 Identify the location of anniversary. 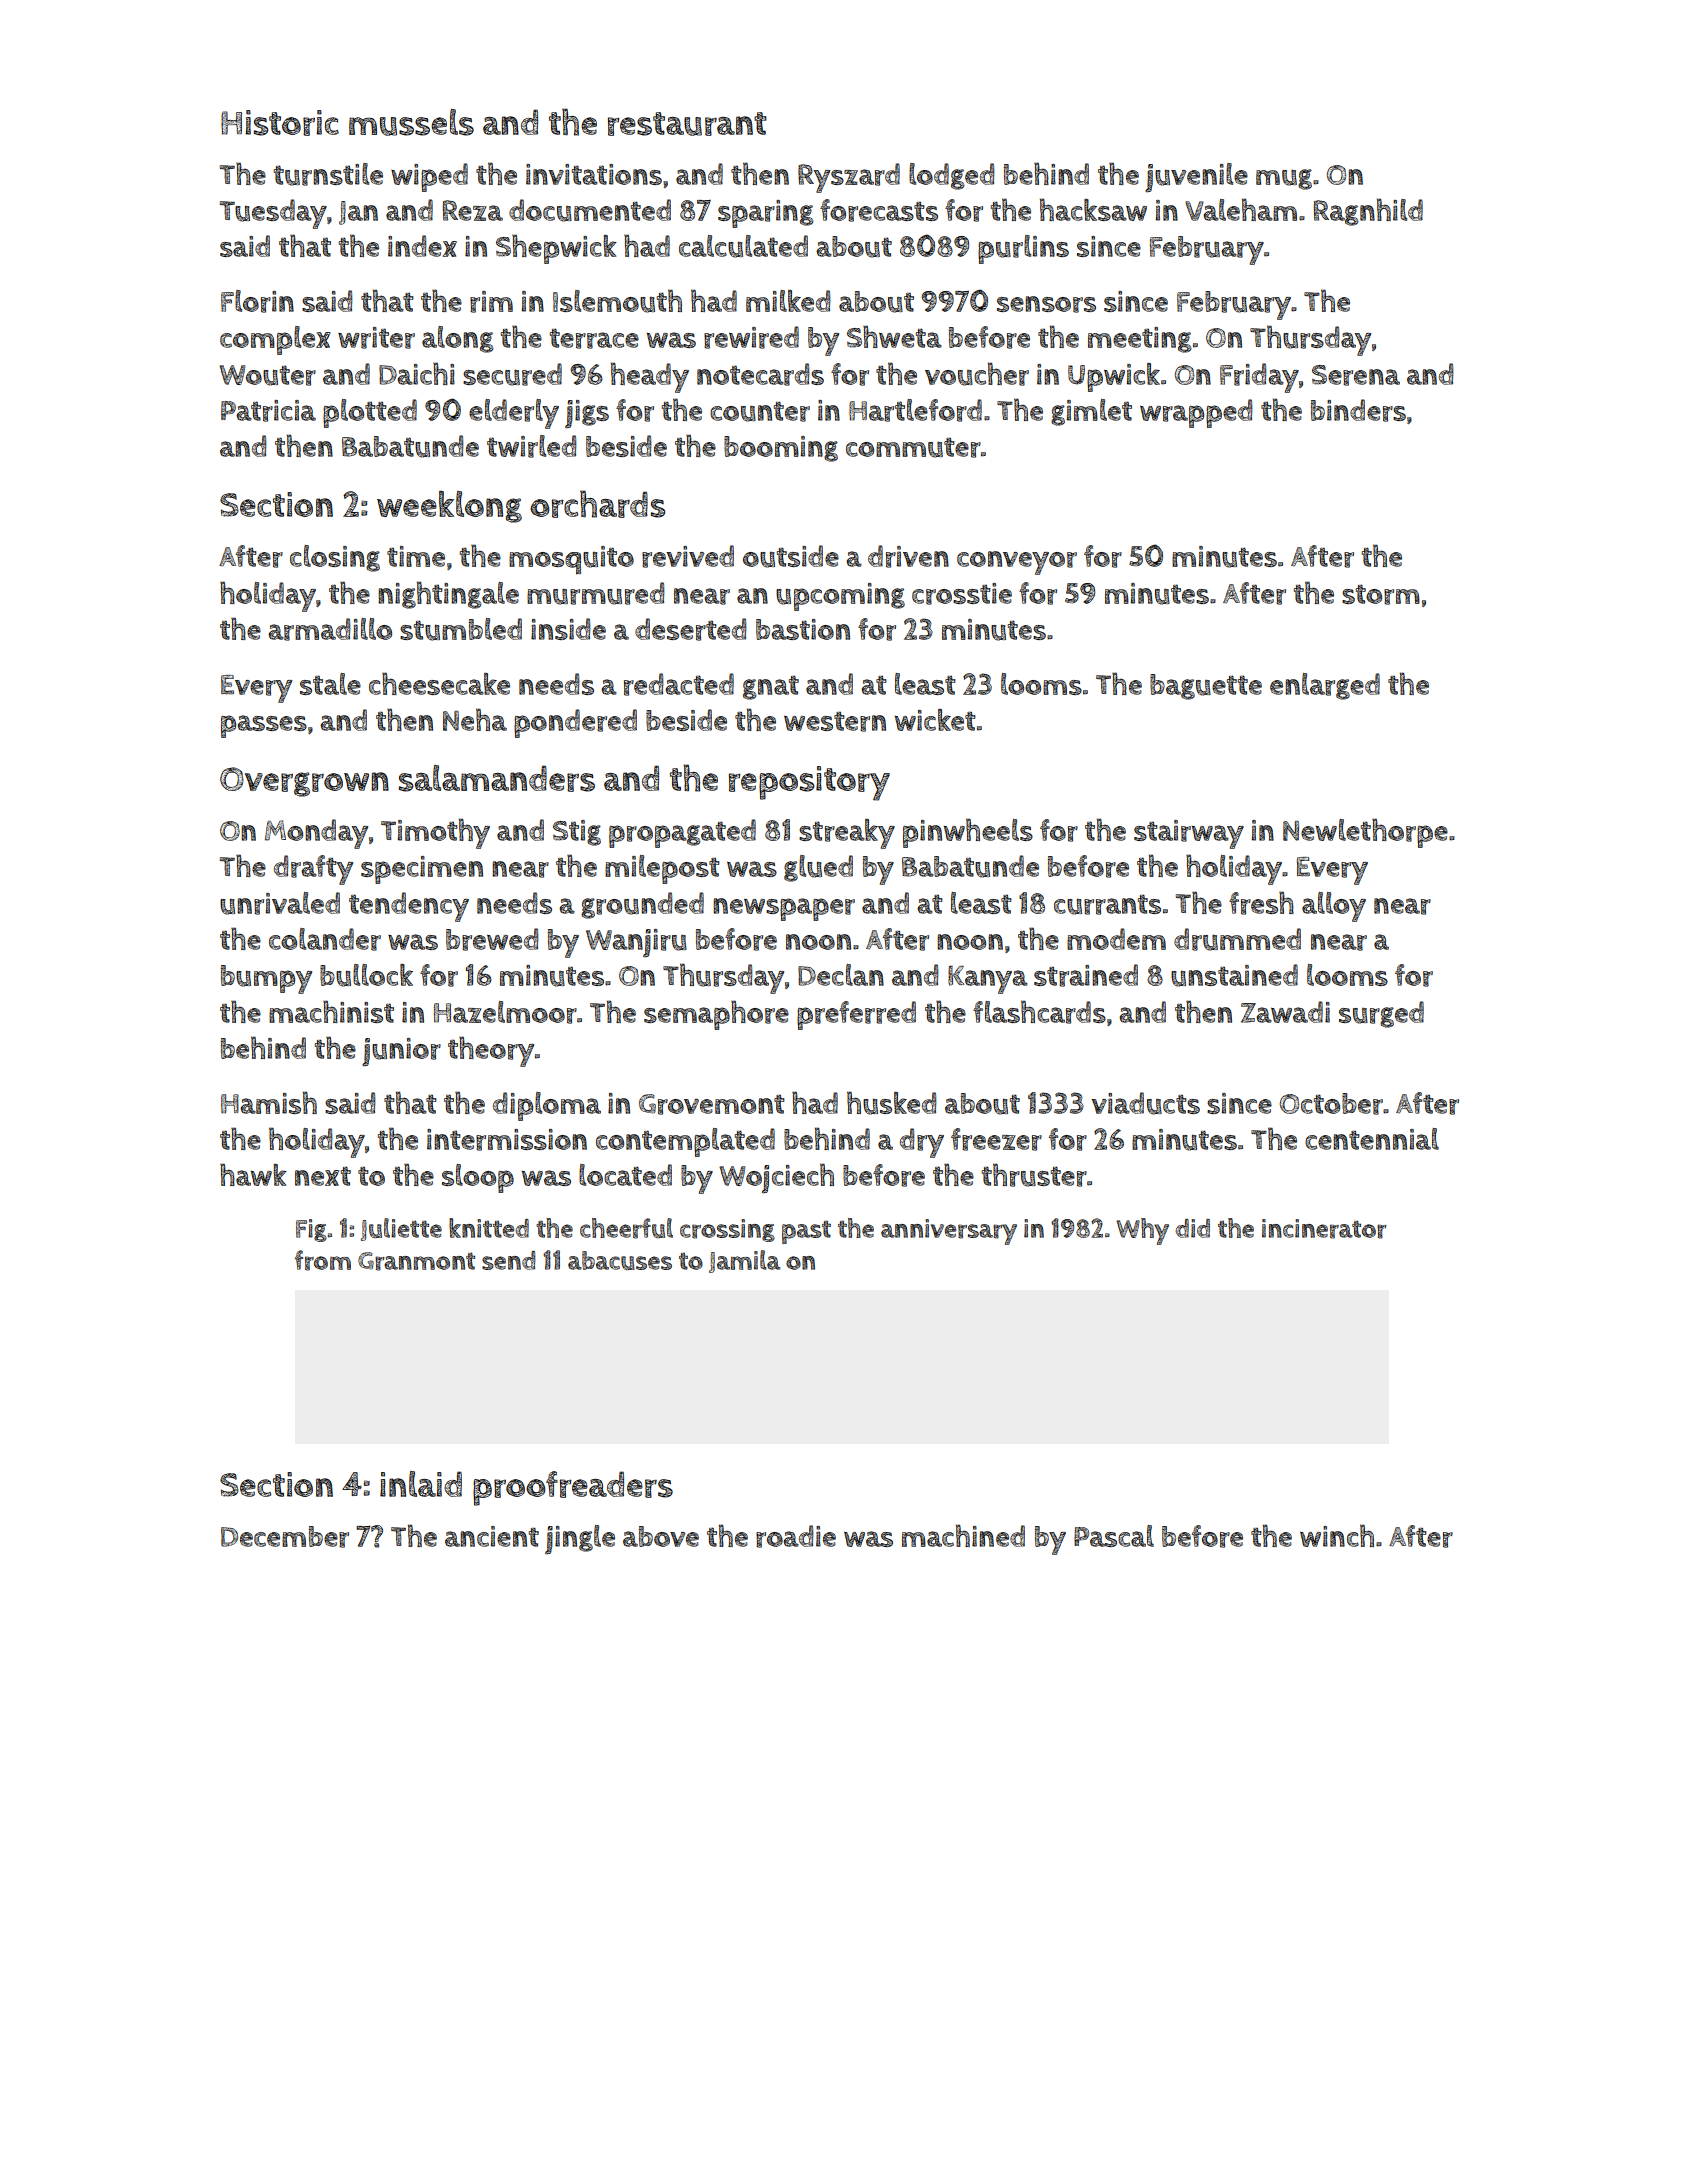
(949, 1232).
